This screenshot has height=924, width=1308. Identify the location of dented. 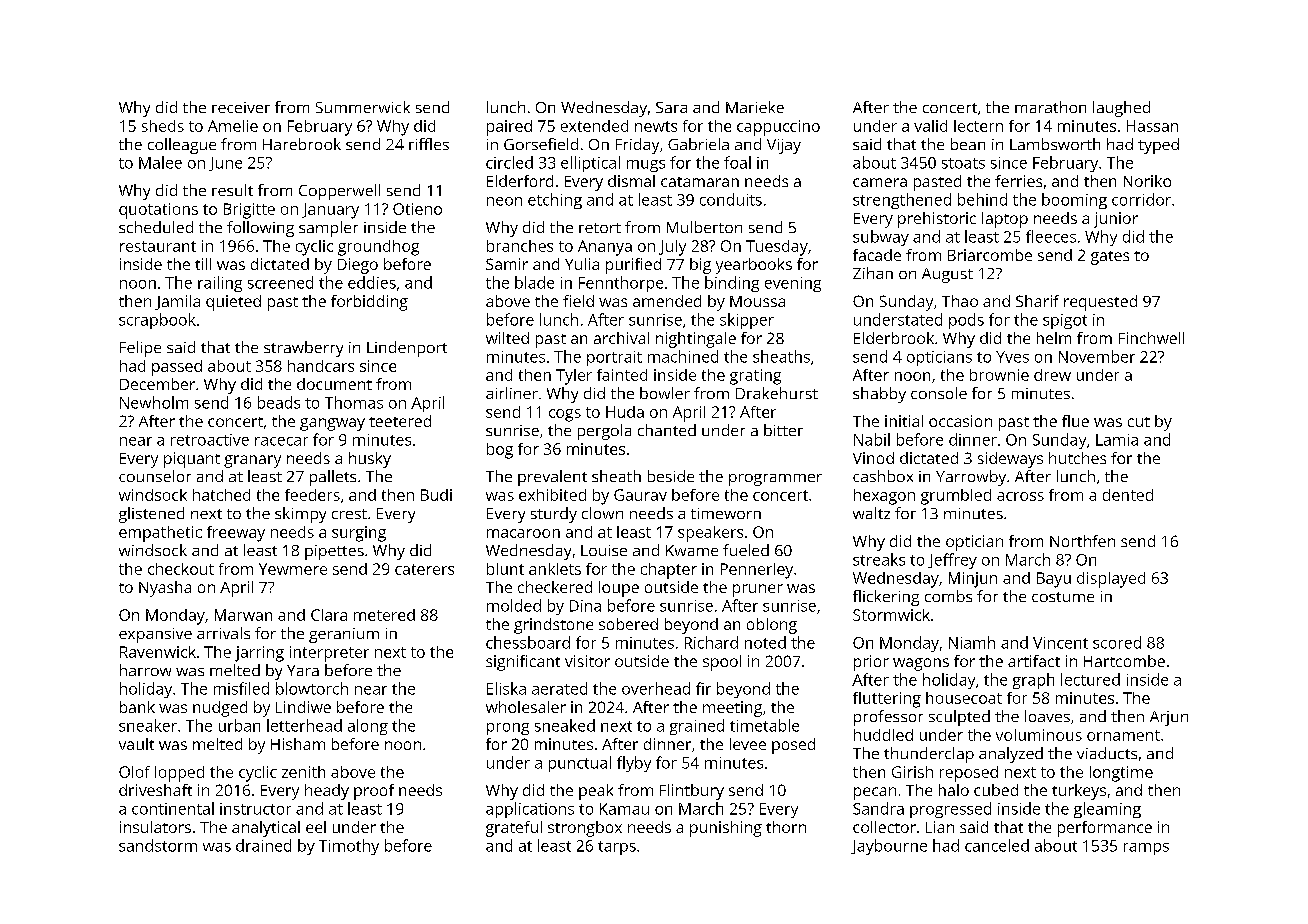
(1128, 495).
